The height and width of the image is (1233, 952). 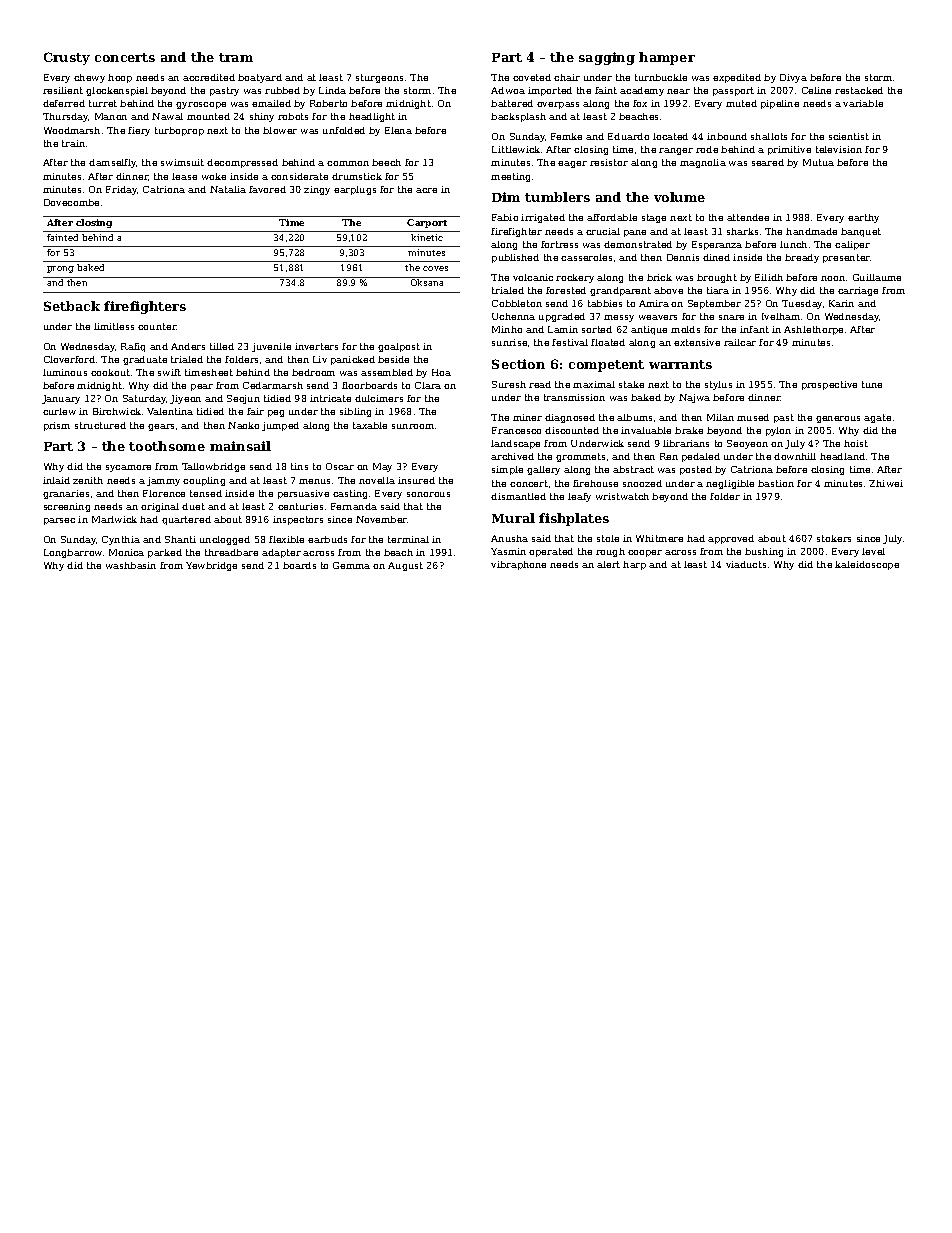 I want to click on Jiyeon, so click(x=185, y=399).
